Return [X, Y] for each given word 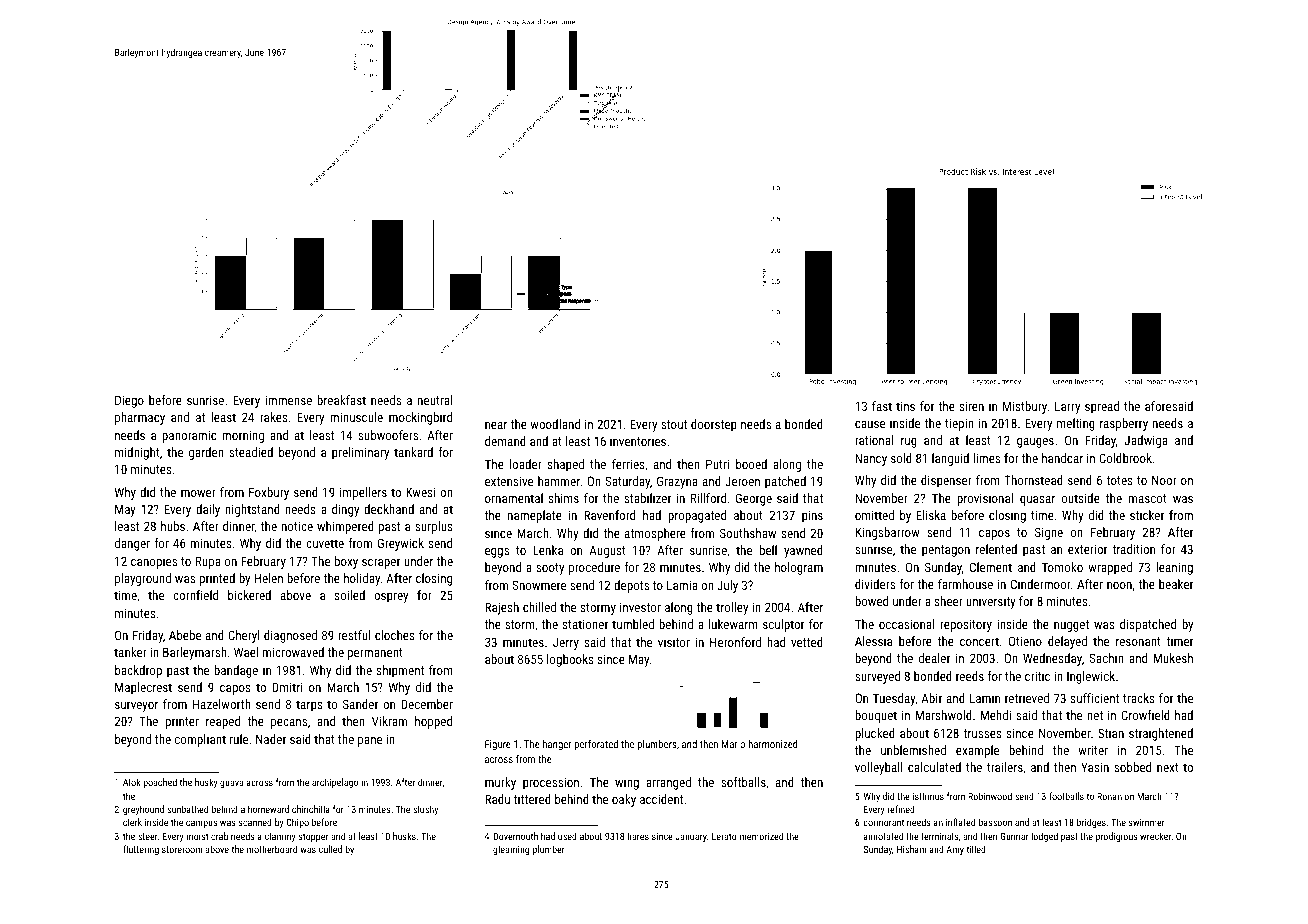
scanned [255, 822]
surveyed [877, 677]
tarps [309, 706]
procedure [594, 568]
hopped [433, 722]
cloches [395, 635]
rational [874, 440]
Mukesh [1173, 658]
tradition [1133, 549]
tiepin [959, 424]
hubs [173, 526]
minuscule [356, 417]
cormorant [883, 822]
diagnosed [290, 636]
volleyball [879, 768]
